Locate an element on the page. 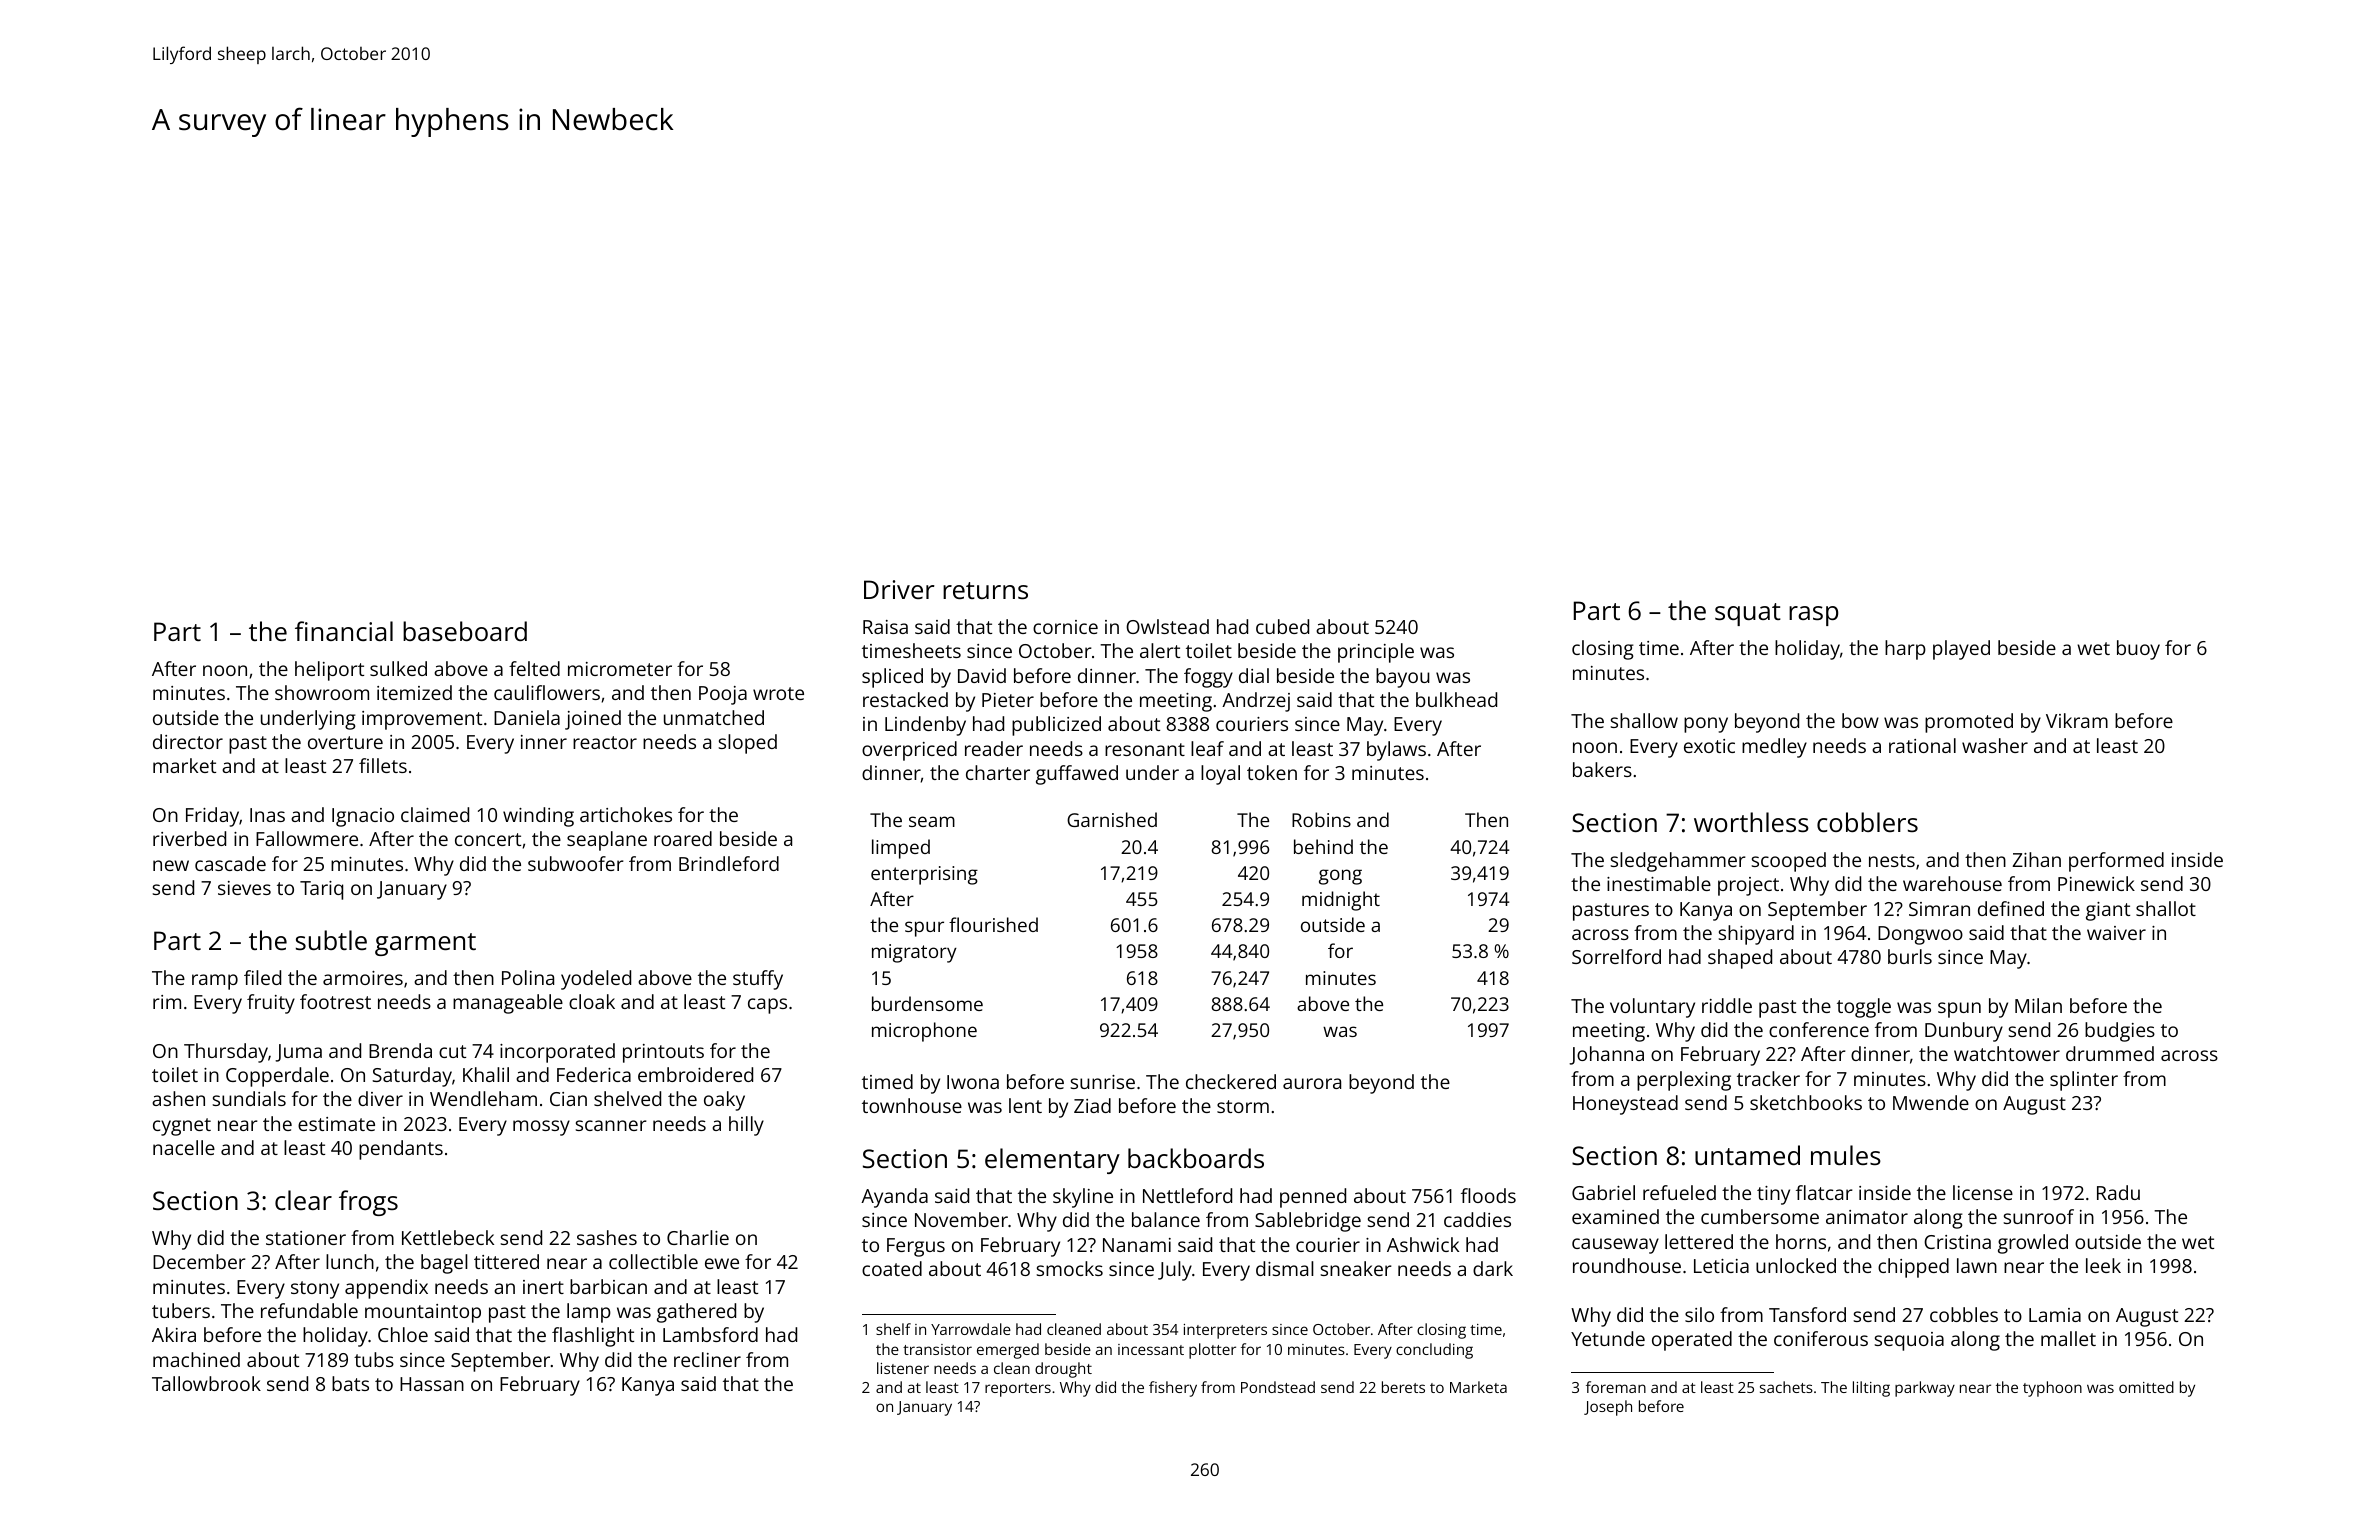 This image has height=1540, width=2380. Chloe is located at coordinates (403, 1334).
